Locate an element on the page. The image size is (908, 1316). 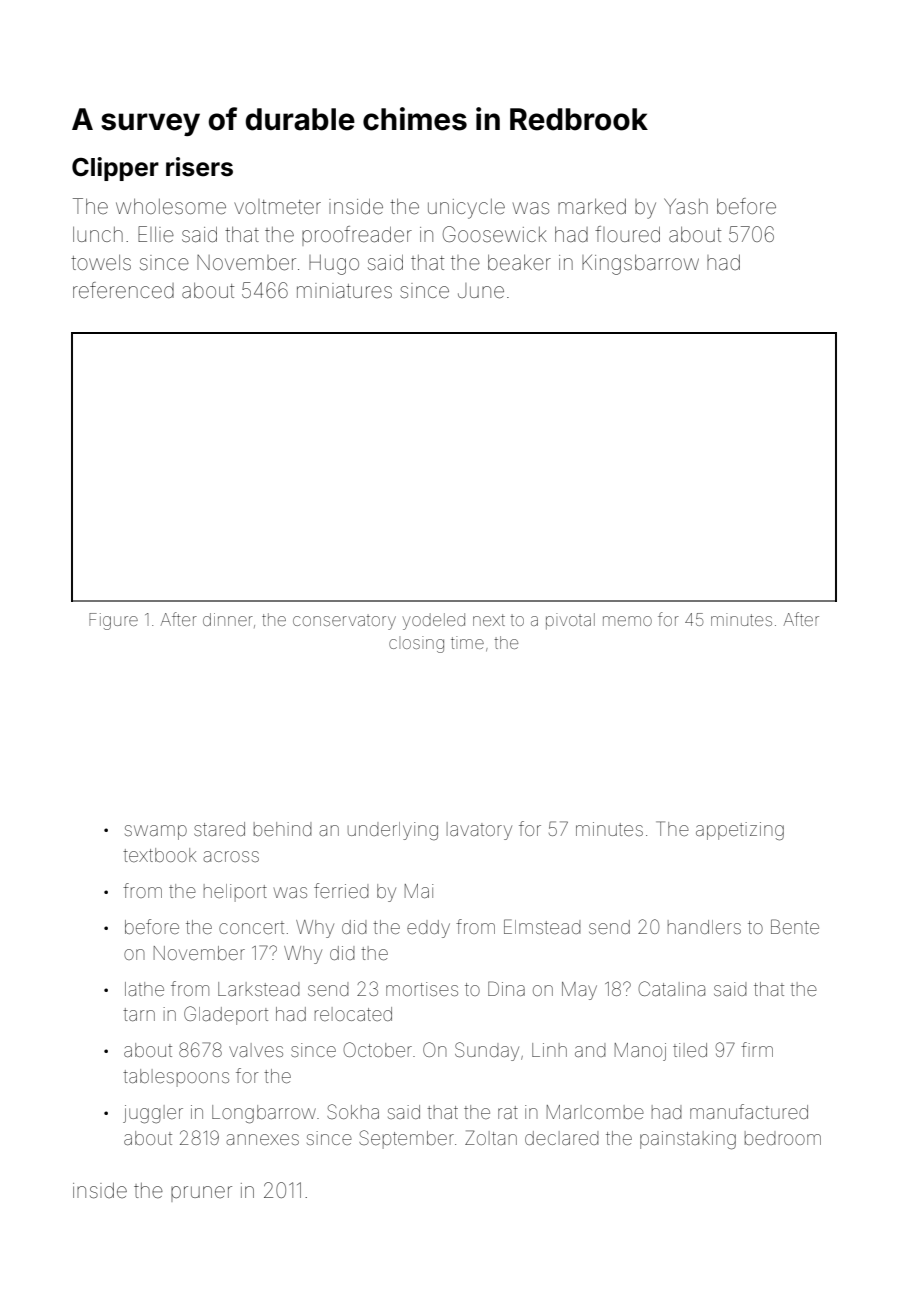
September is located at coordinates (406, 1139).
